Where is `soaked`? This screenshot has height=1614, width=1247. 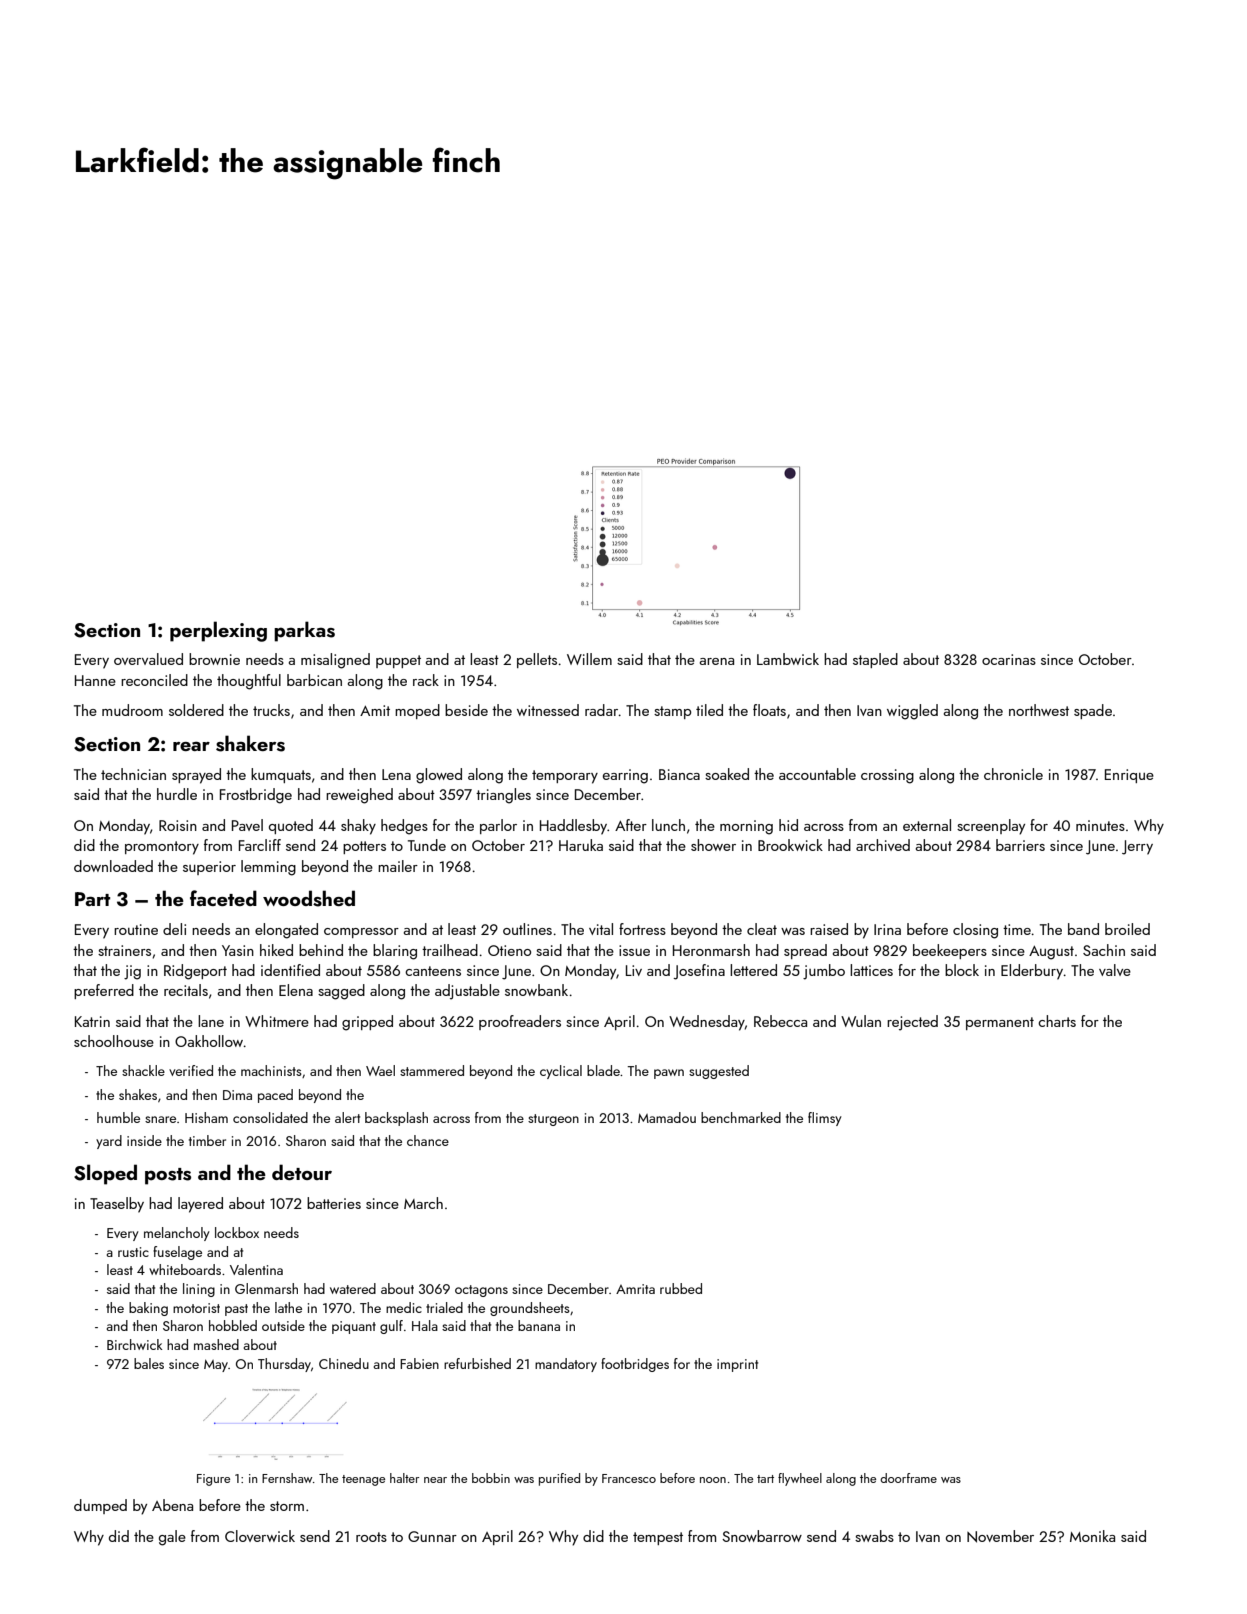 soaked is located at coordinates (727, 774).
